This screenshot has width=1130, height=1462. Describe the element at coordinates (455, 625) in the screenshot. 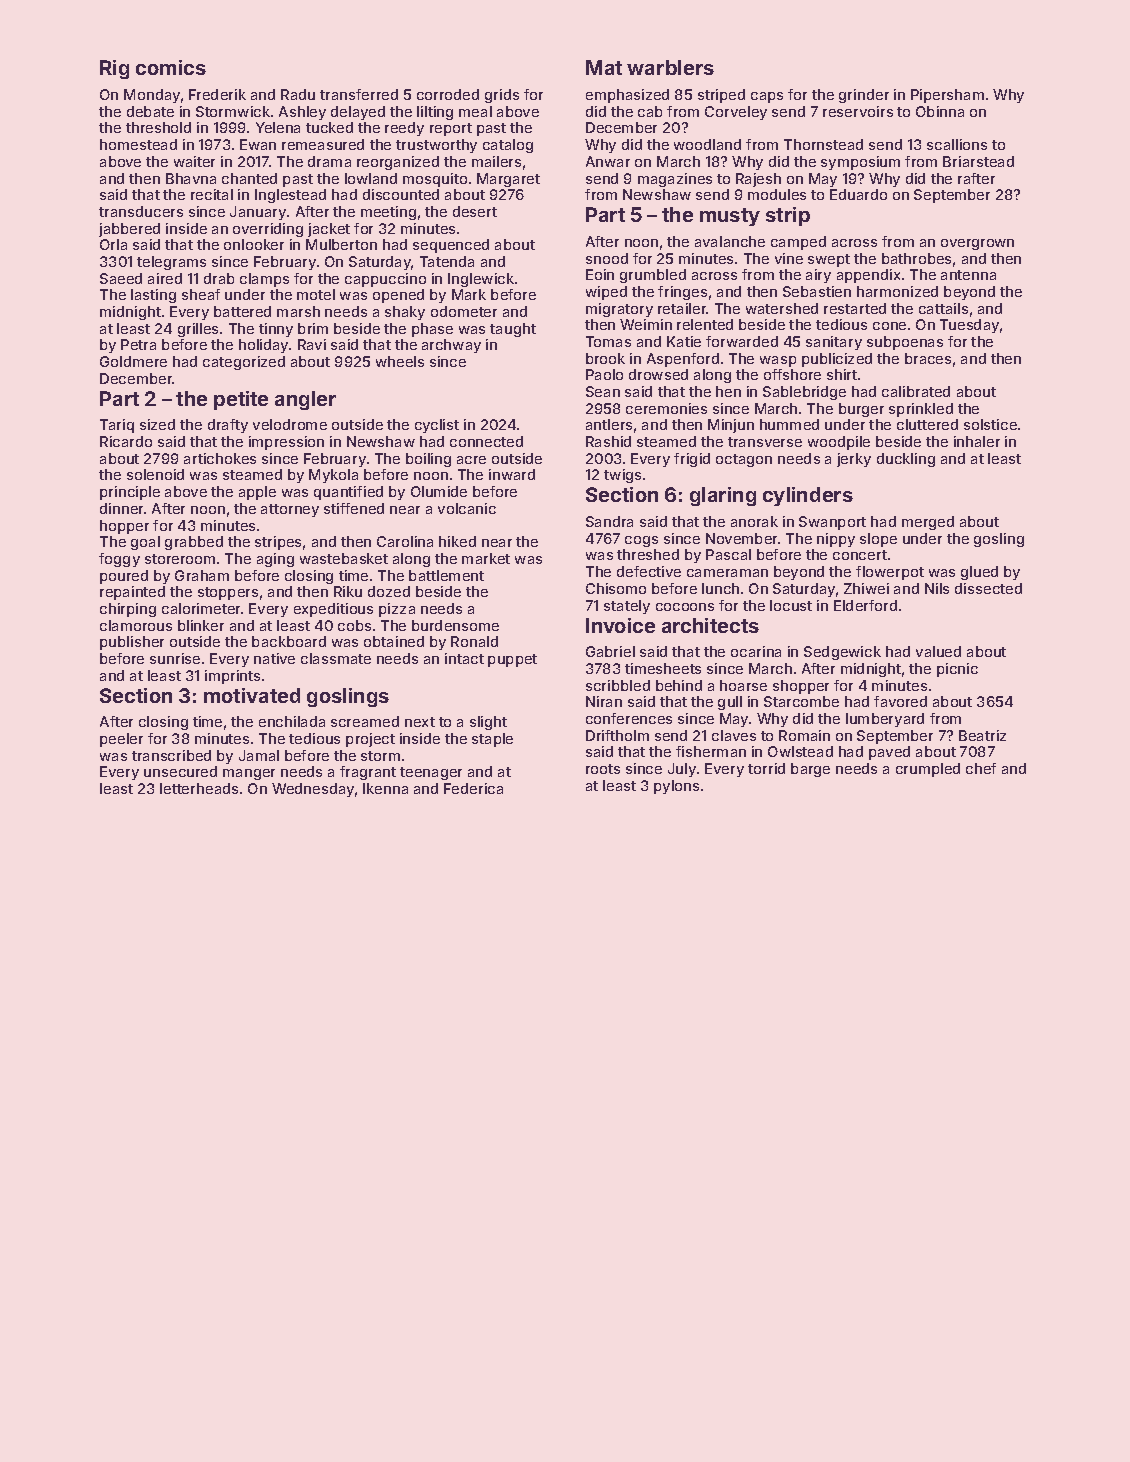

I see `burdensome` at that location.
